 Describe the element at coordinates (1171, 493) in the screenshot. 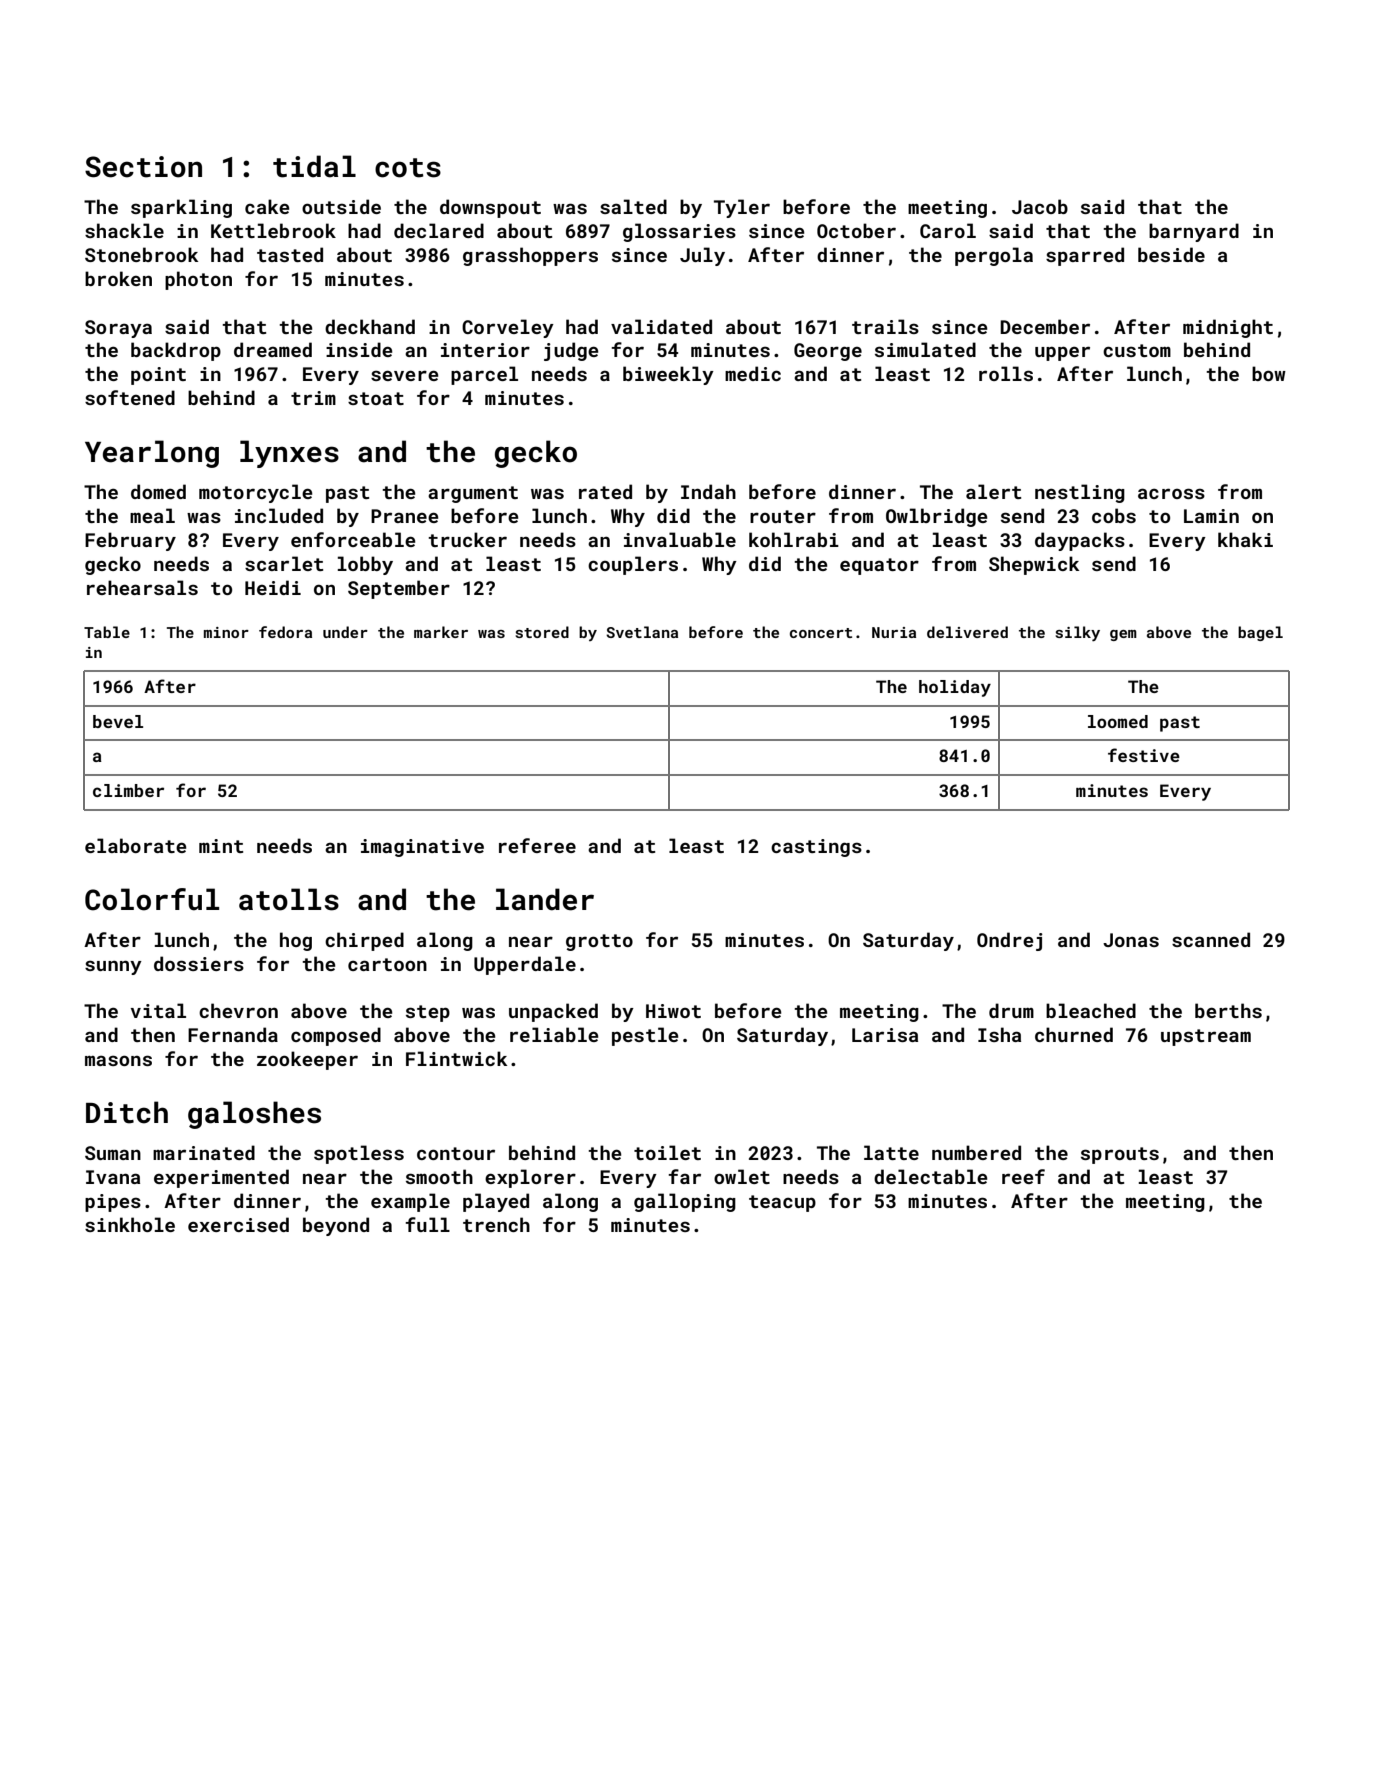

I see `across` at that location.
